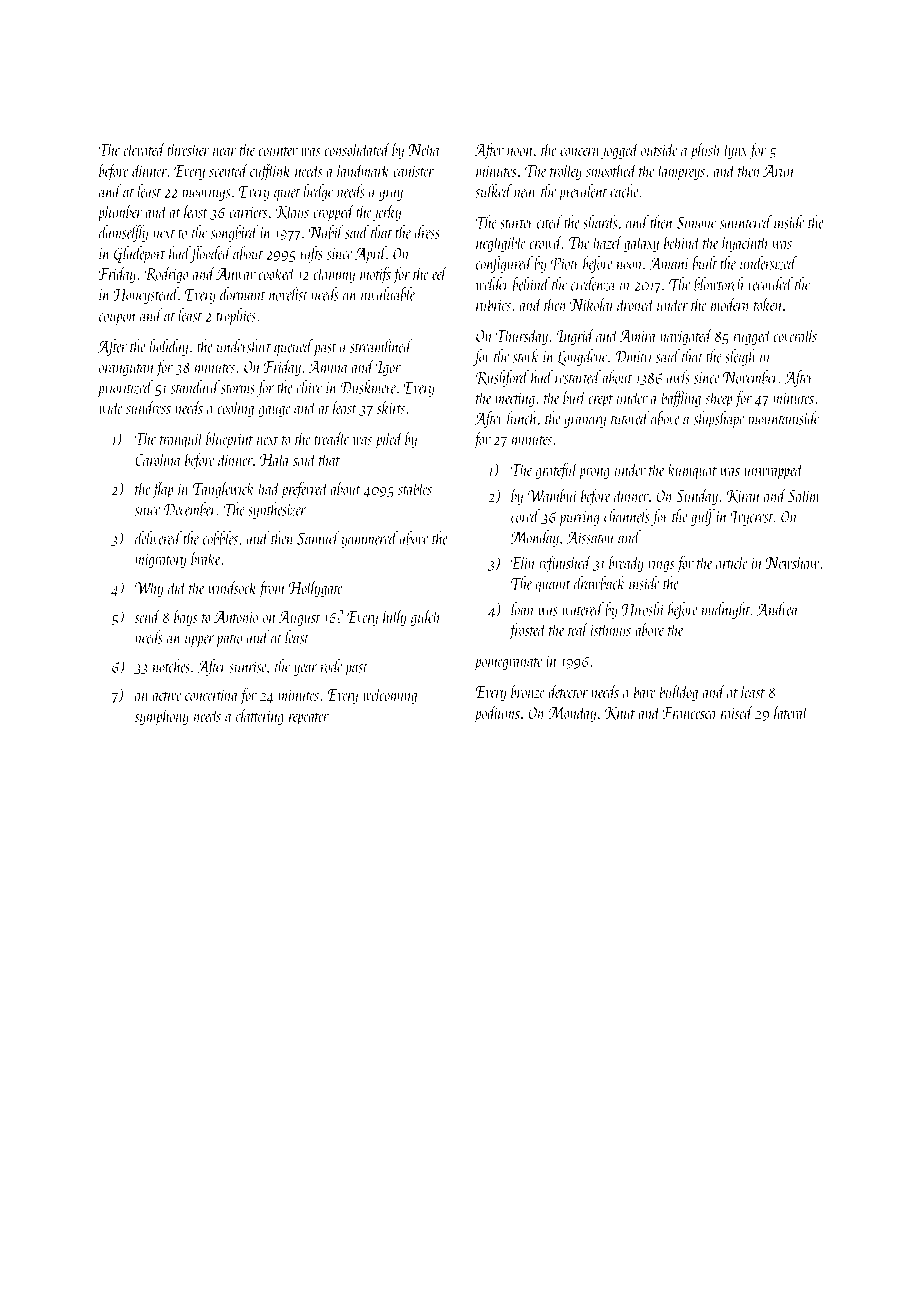 The height and width of the screenshot is (1314, 924). I want to click on symphony, so click(162, 717).
